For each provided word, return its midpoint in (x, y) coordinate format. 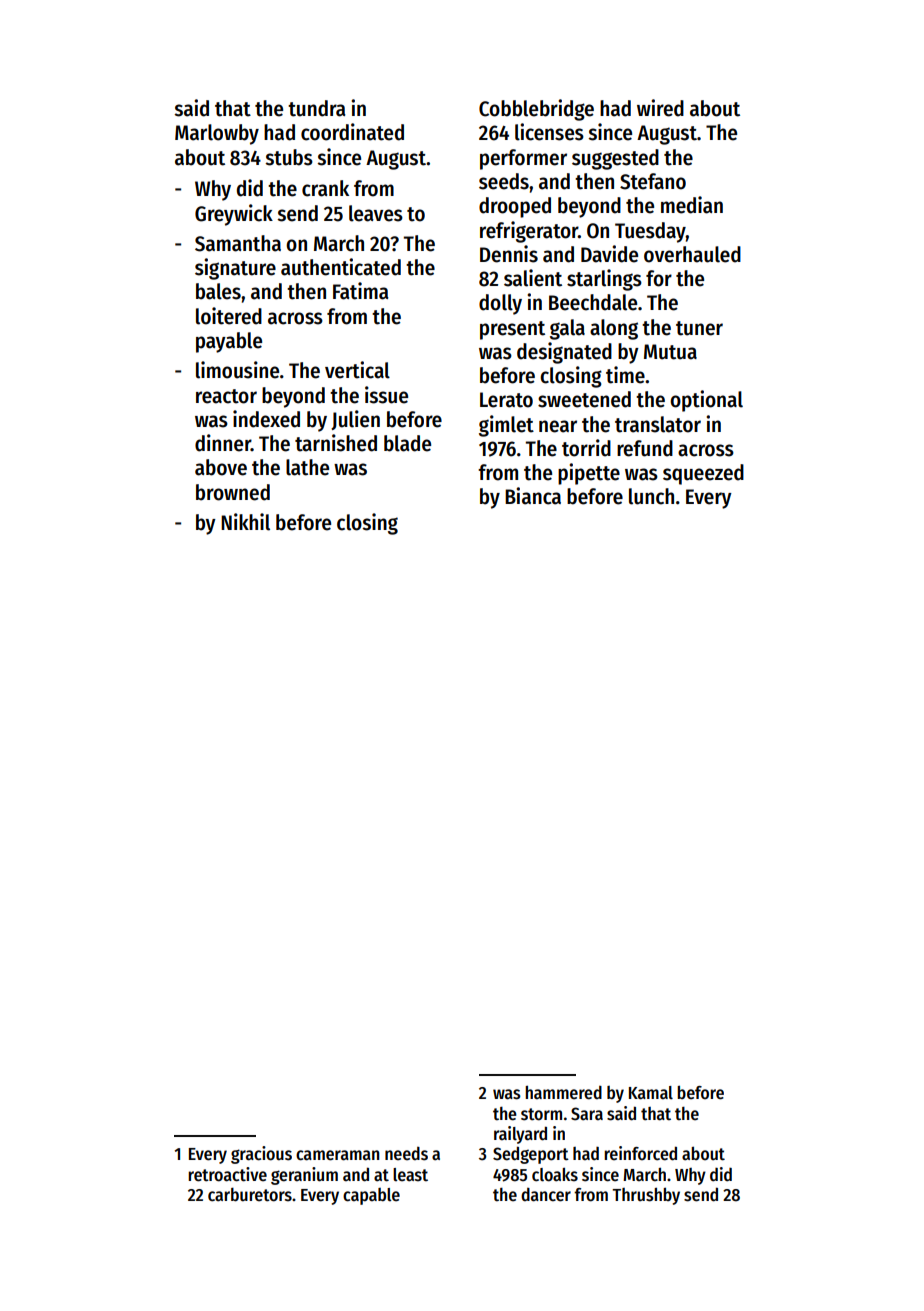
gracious (261, 1155)
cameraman (337, 1155)
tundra (317, 108)
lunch (651, 496)
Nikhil (245, 522)
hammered (563, 1093)
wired (660, 108)
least (410, 1175)
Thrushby (646, 1196)
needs (406, 1154)
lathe (307, 467)
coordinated (352, 132)
